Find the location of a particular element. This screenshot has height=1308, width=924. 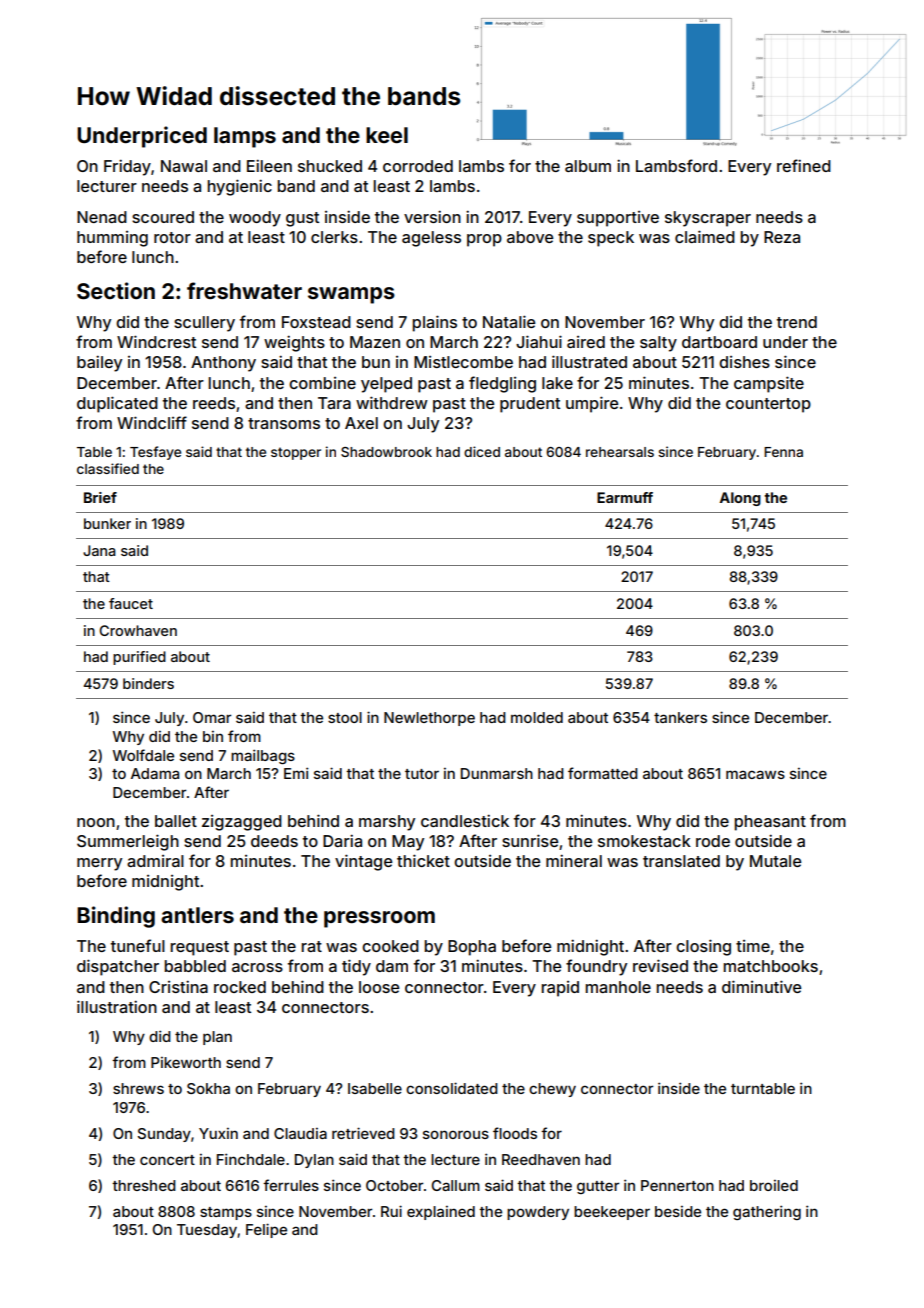

Bopha is located at coordinates (472, 948).
